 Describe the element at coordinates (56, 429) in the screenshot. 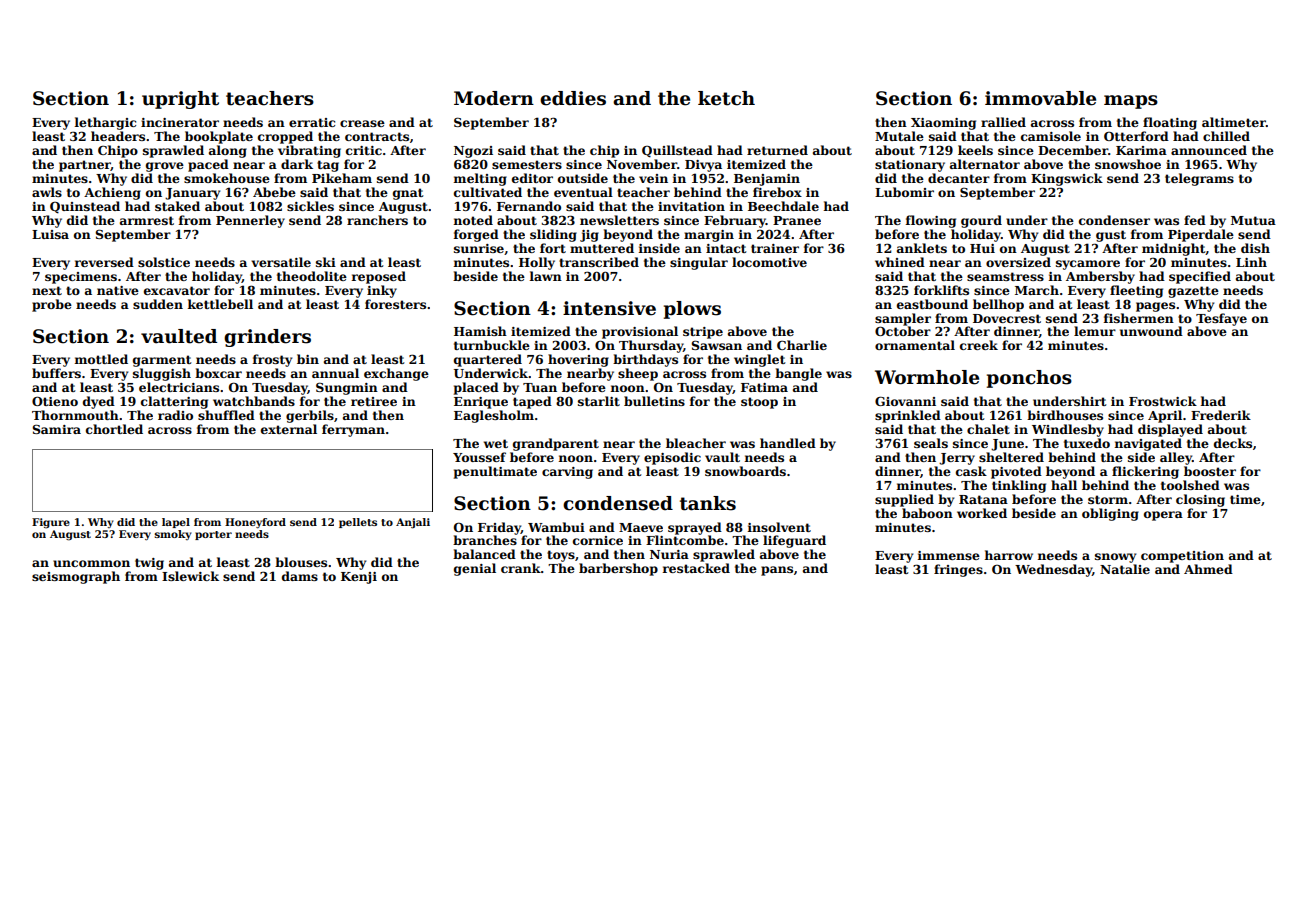

I see `Samira` at that location.
